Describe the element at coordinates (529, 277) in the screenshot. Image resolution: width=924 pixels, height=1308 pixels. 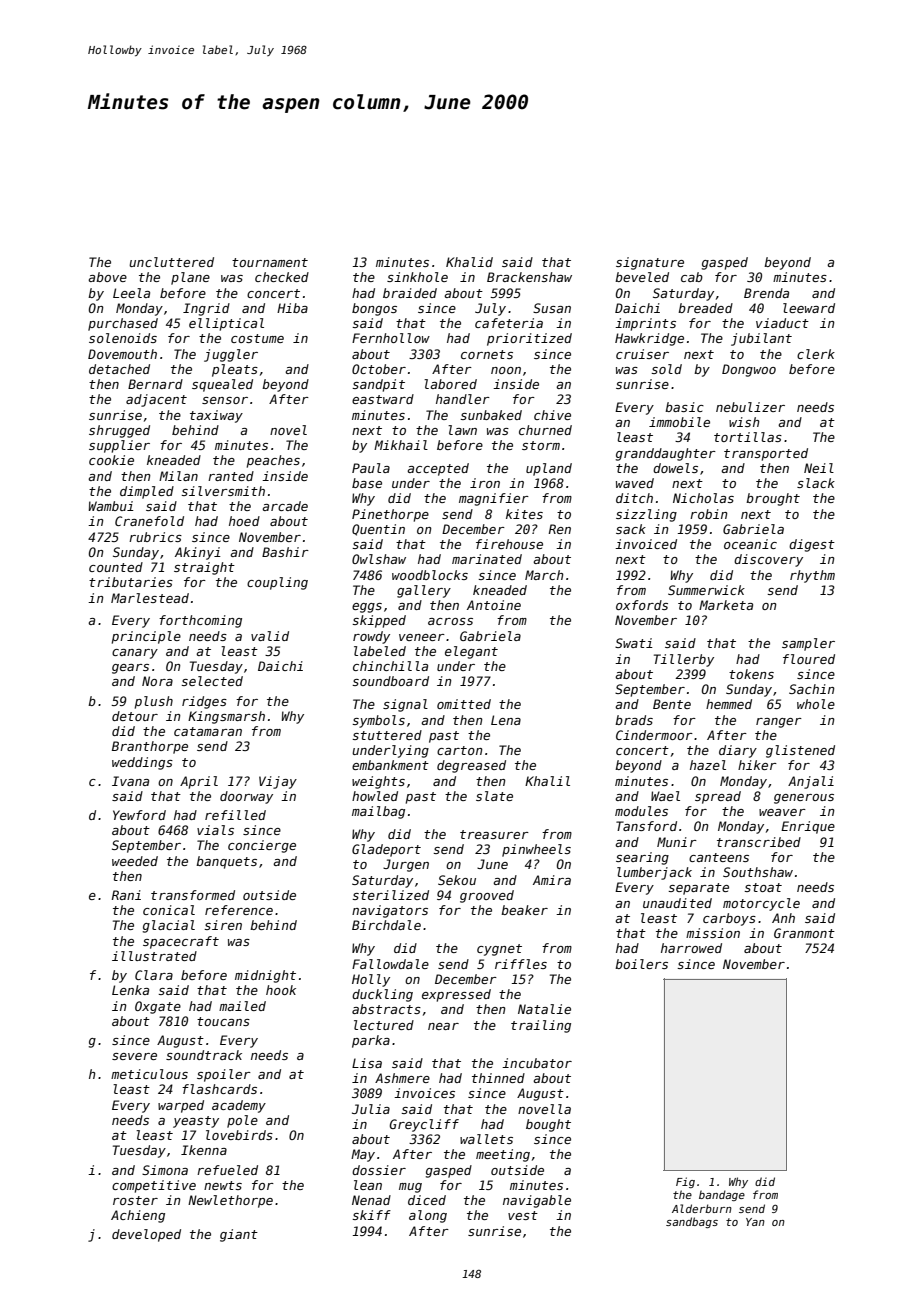
I see `Brackenshaw` at that location.
